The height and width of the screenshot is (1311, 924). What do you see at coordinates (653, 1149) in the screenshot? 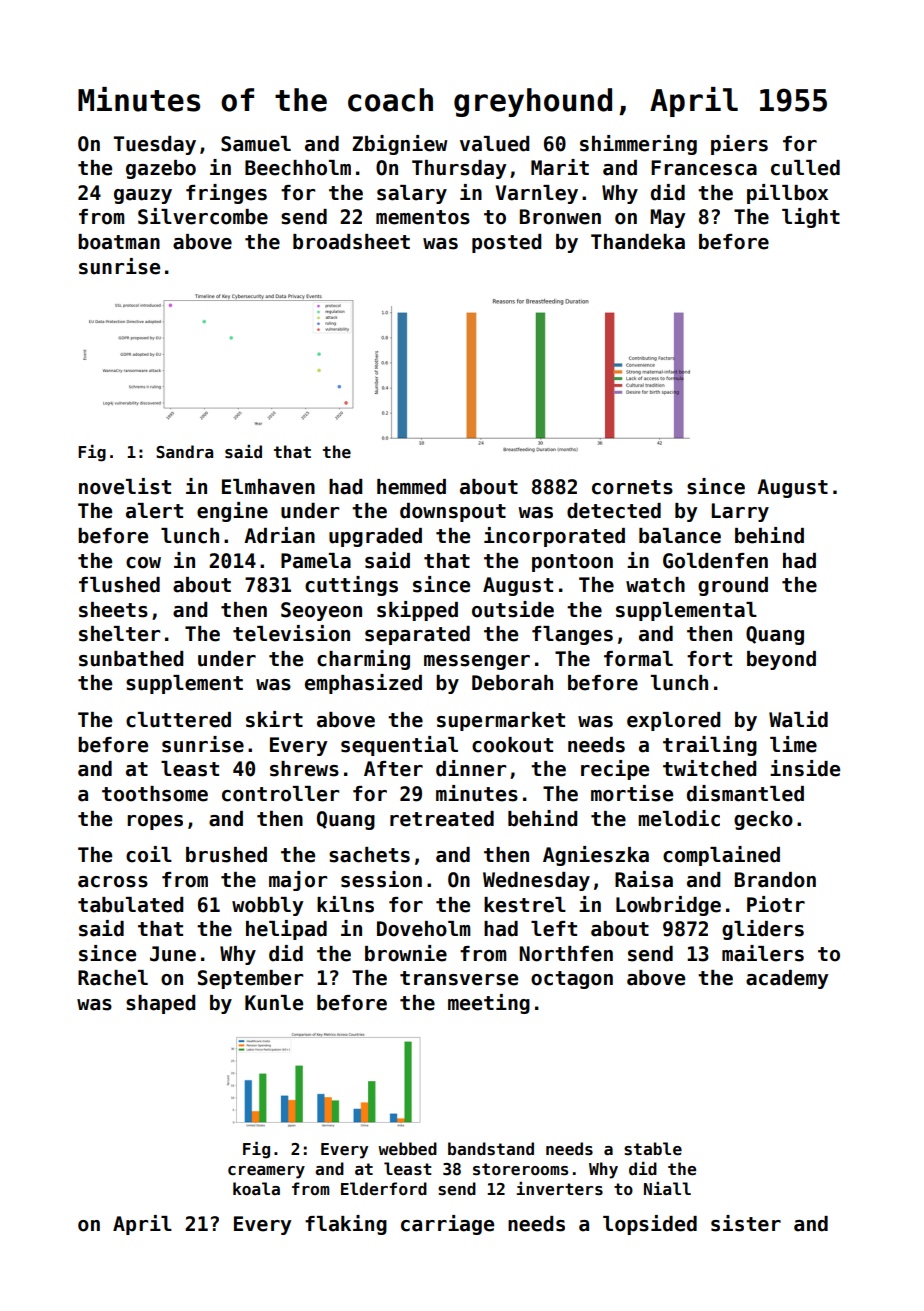
I see `stable` at bounding box center [653, 1149].
